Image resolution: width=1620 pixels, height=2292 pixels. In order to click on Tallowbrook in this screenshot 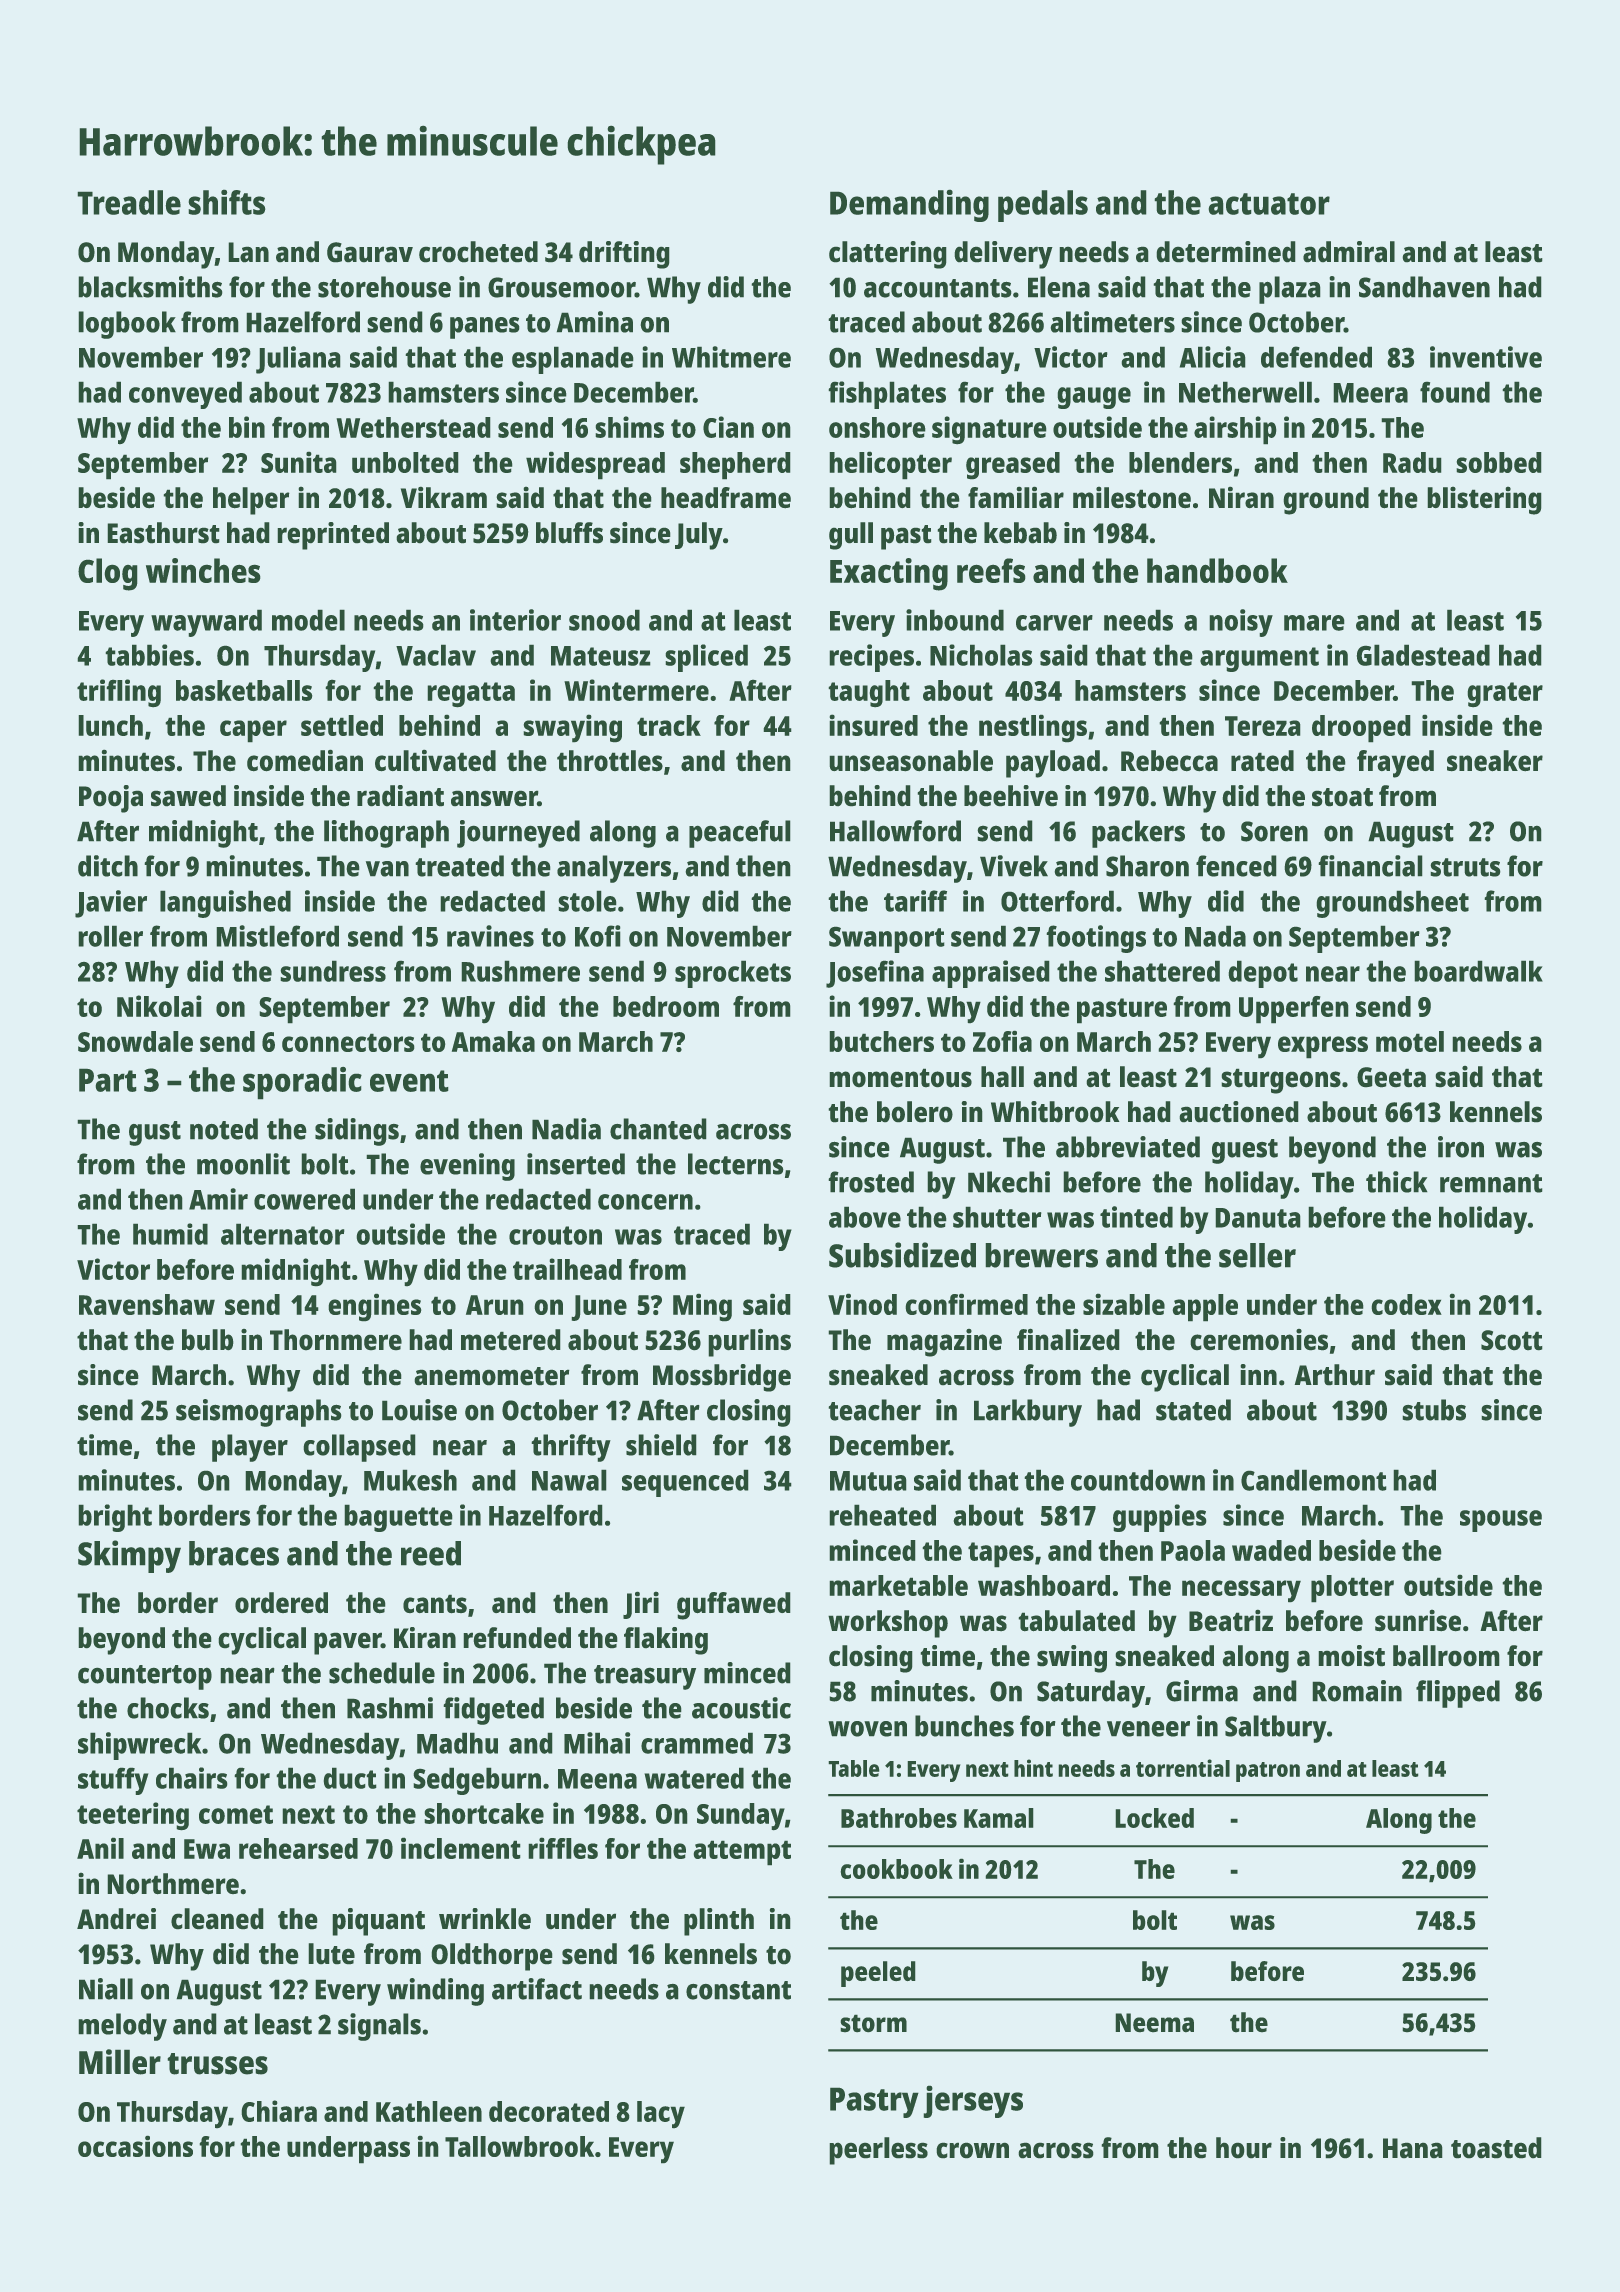, I will do `click(519, 2146)`.
